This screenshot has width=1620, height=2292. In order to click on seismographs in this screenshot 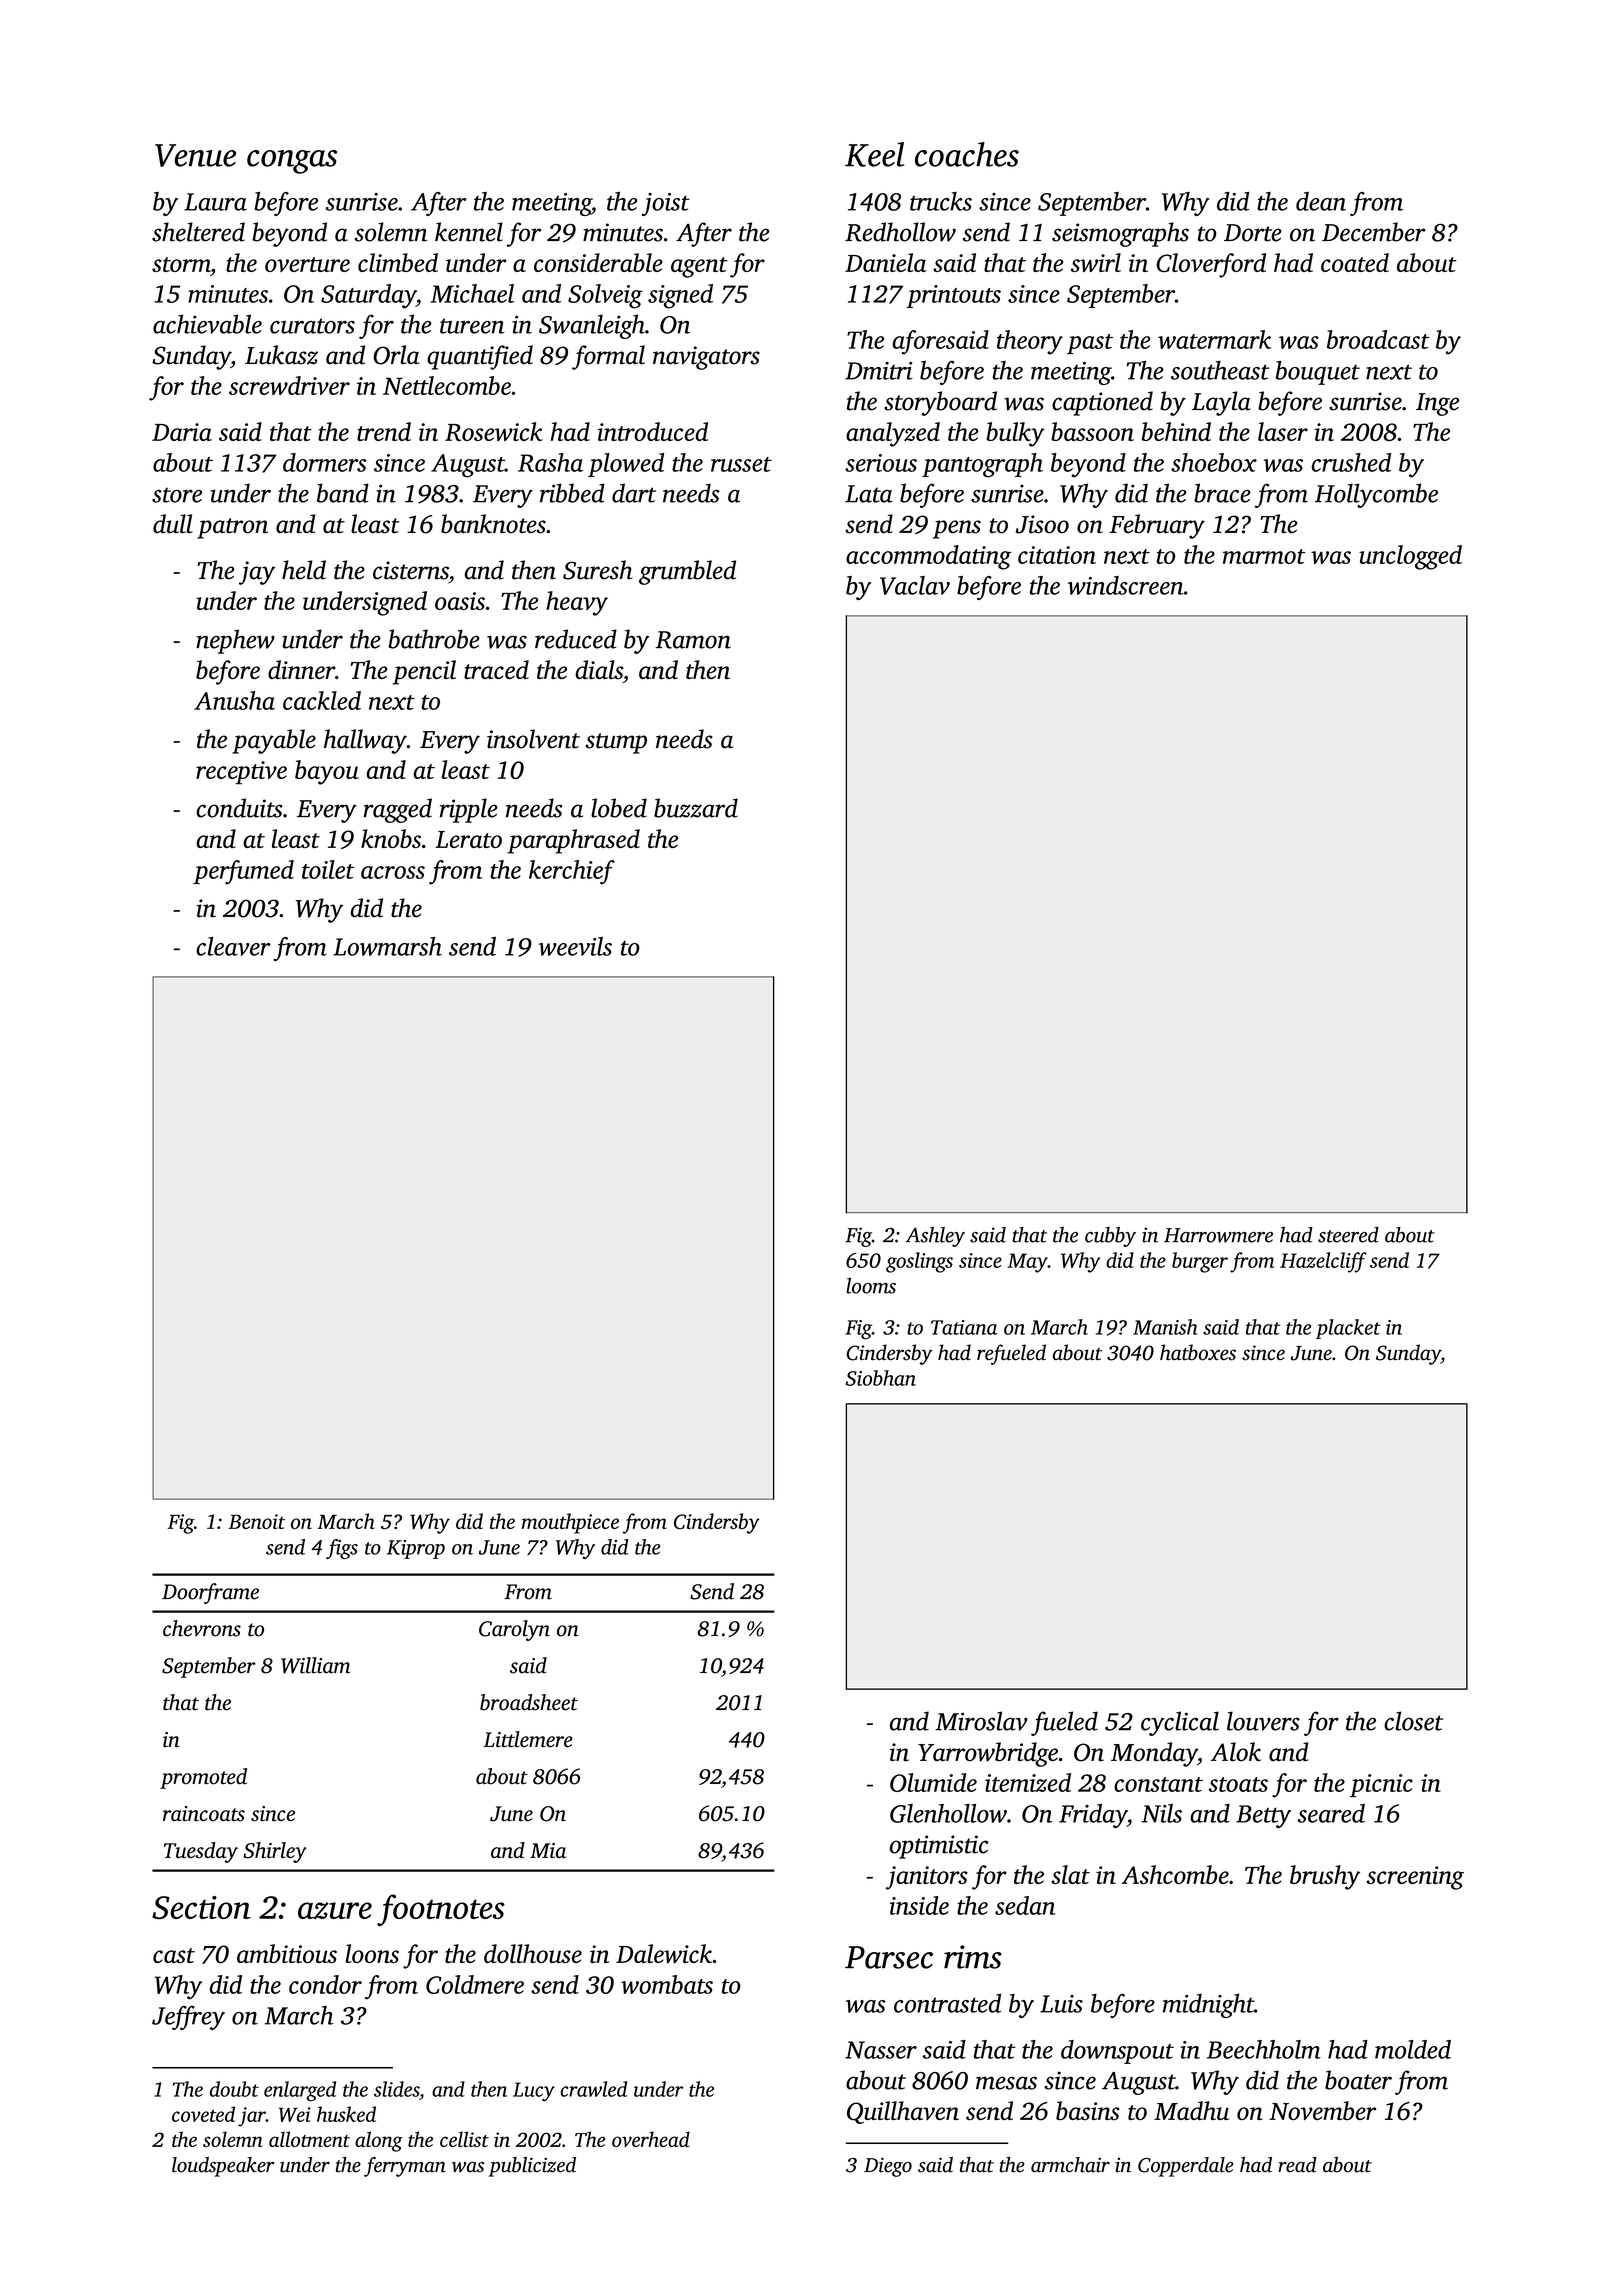, I will do `click(1120, 234)`.
